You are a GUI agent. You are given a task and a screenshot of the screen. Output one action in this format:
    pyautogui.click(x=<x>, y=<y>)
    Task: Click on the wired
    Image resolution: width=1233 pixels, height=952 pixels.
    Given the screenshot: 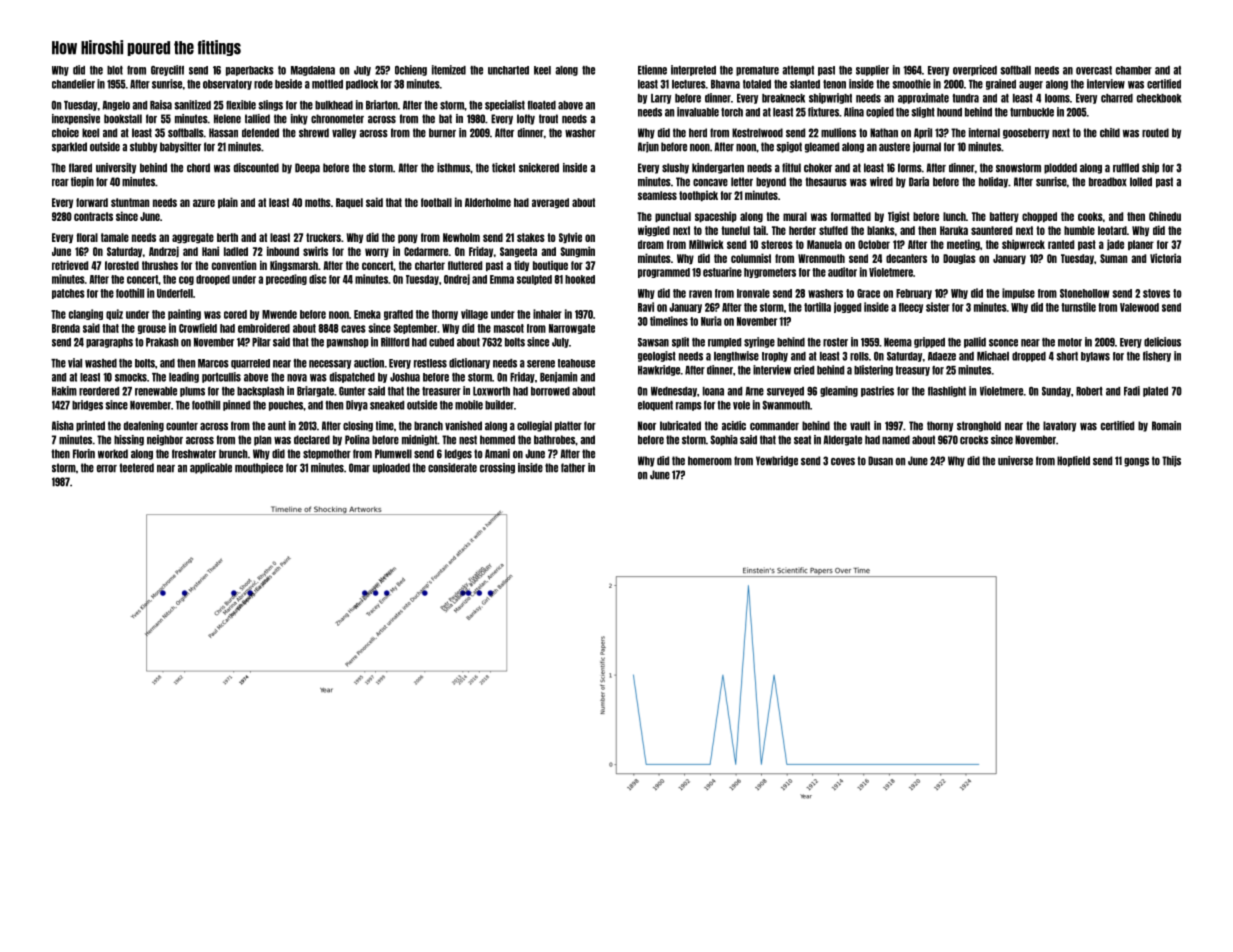 What is the action you would take?
    pyautogui.click(x=881, y=182)
